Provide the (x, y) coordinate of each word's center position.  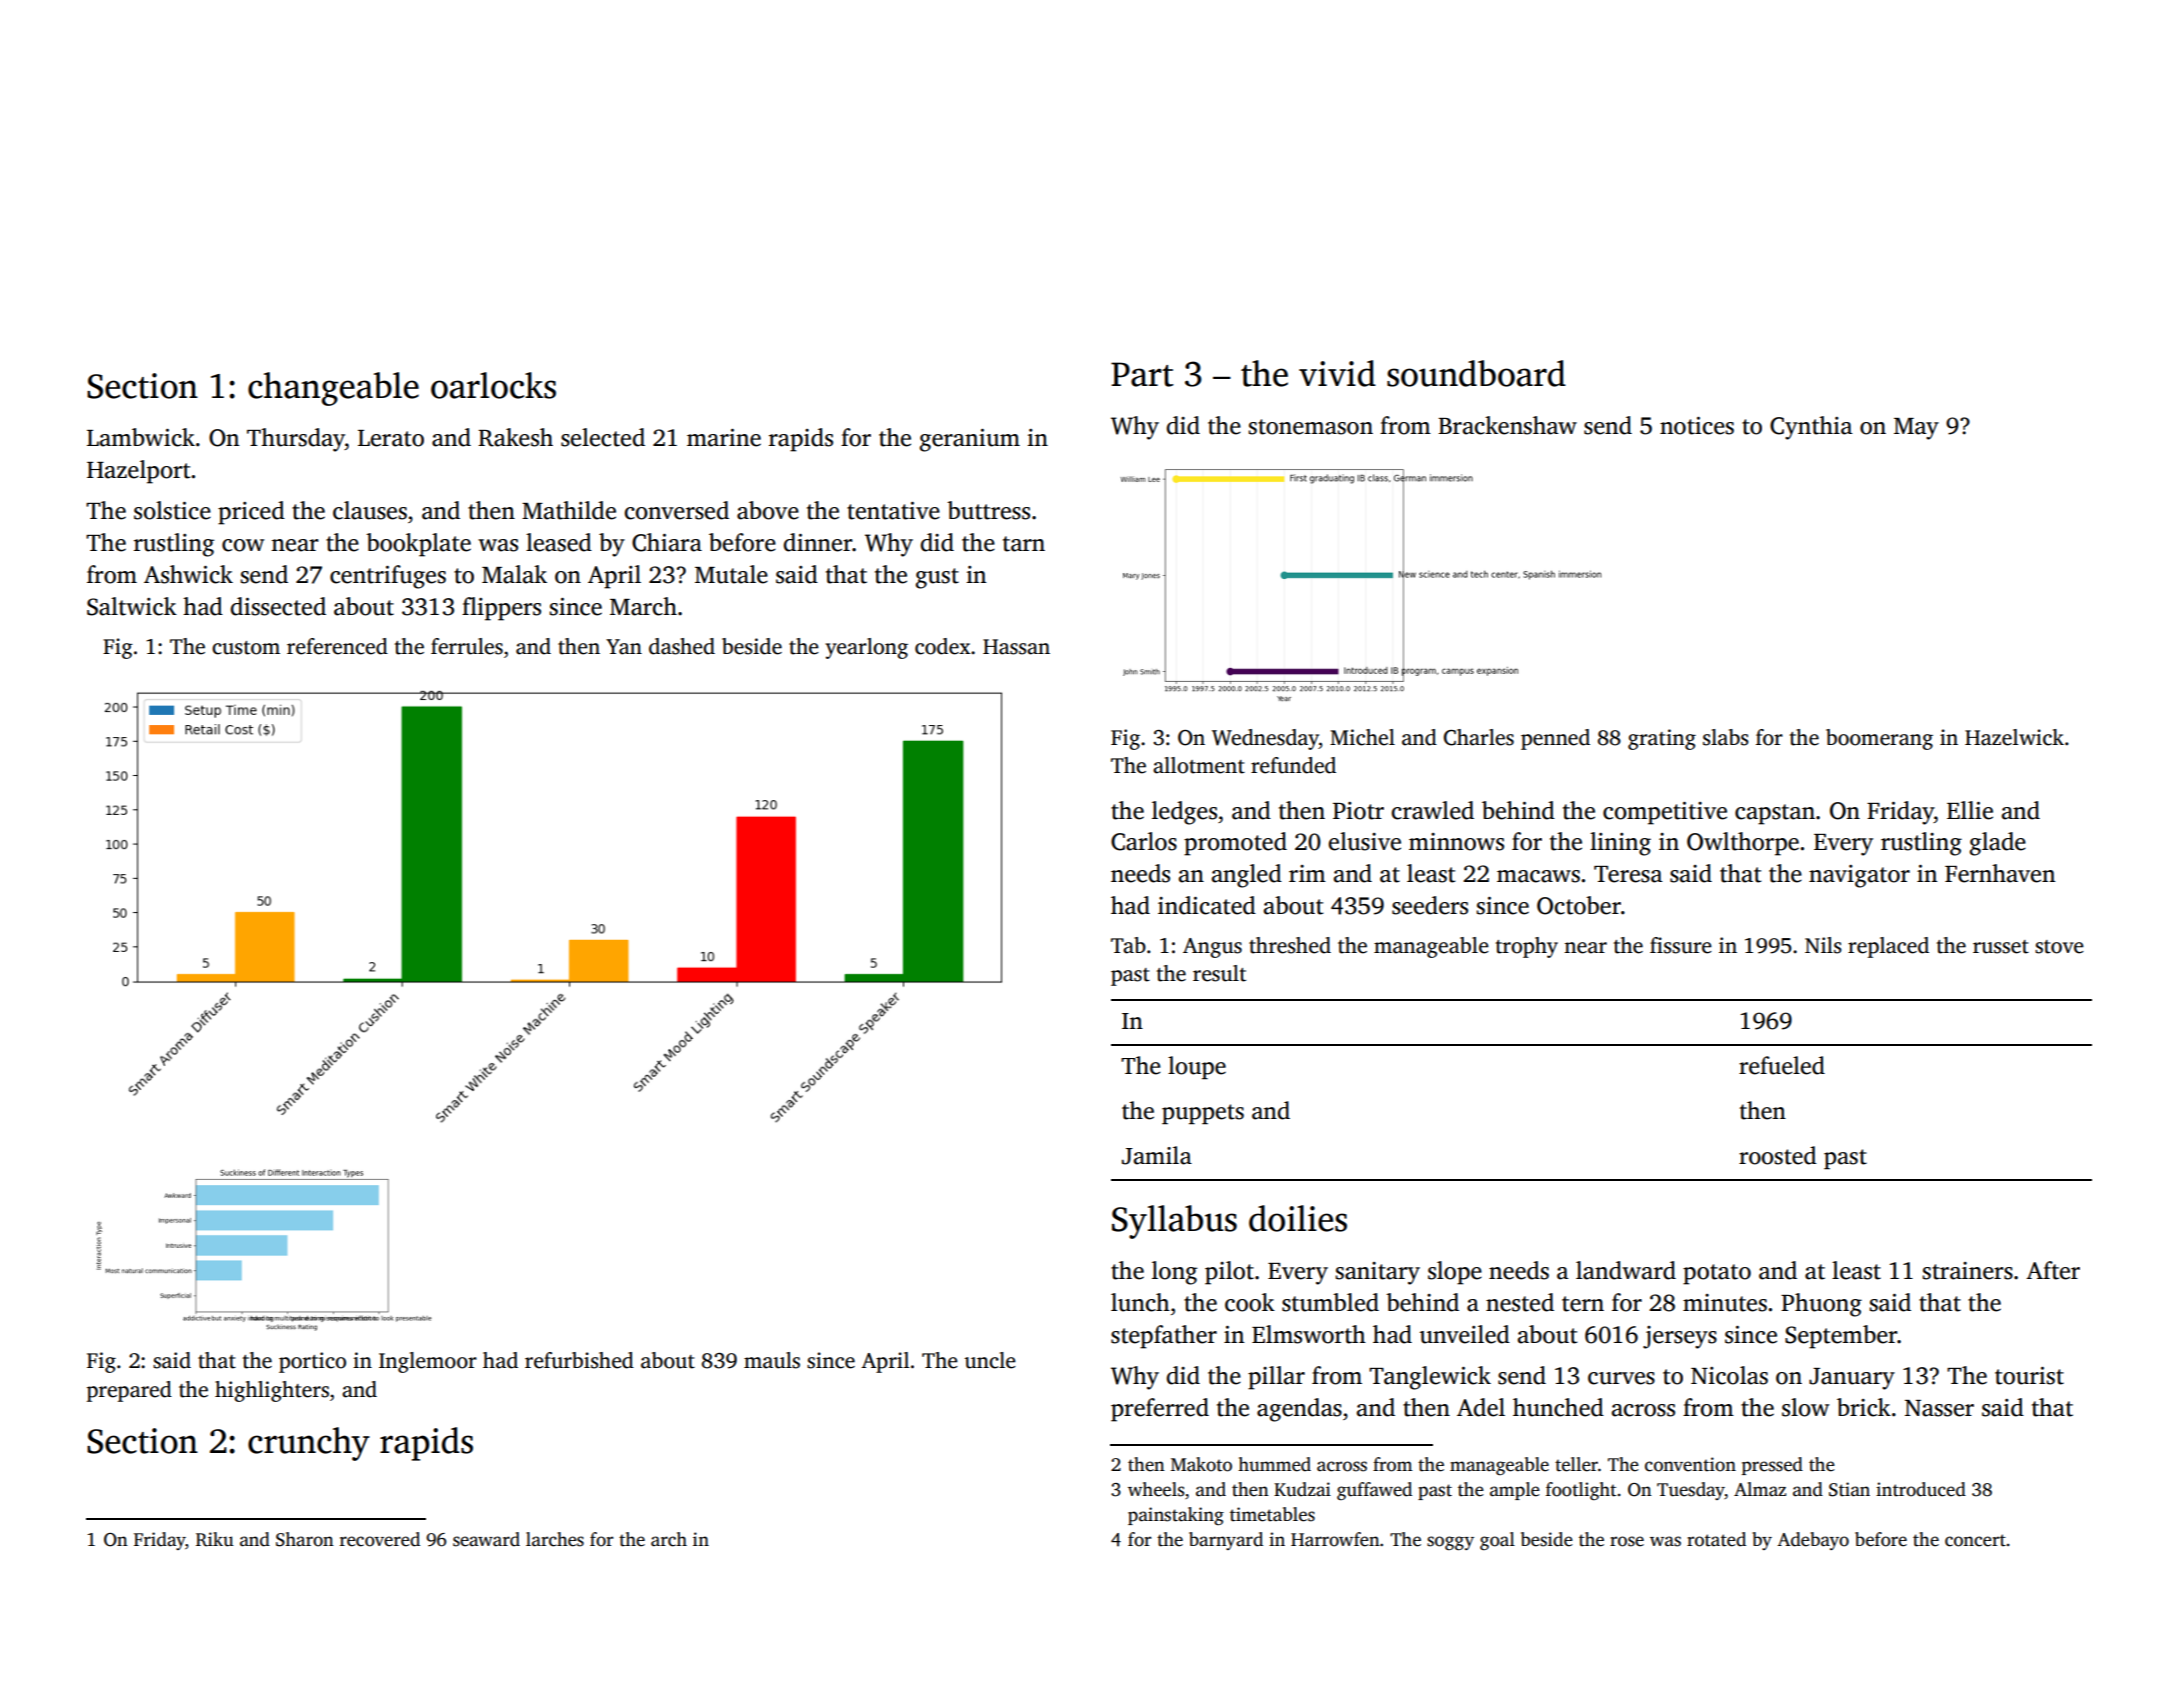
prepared (129, 1391)
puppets (1203, 1114)
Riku (215, 1539)
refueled (1782, 1065)
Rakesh (515, 437)
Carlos (1144, 841)
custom (246, 648)
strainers (1967, 1271)
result (1219, 973)
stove (2059, 947)
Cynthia (1811, 428)
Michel (1362, 737)
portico (312, 1362)
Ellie (1970, 810)
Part (1142, 374)
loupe (1197, 1067)
